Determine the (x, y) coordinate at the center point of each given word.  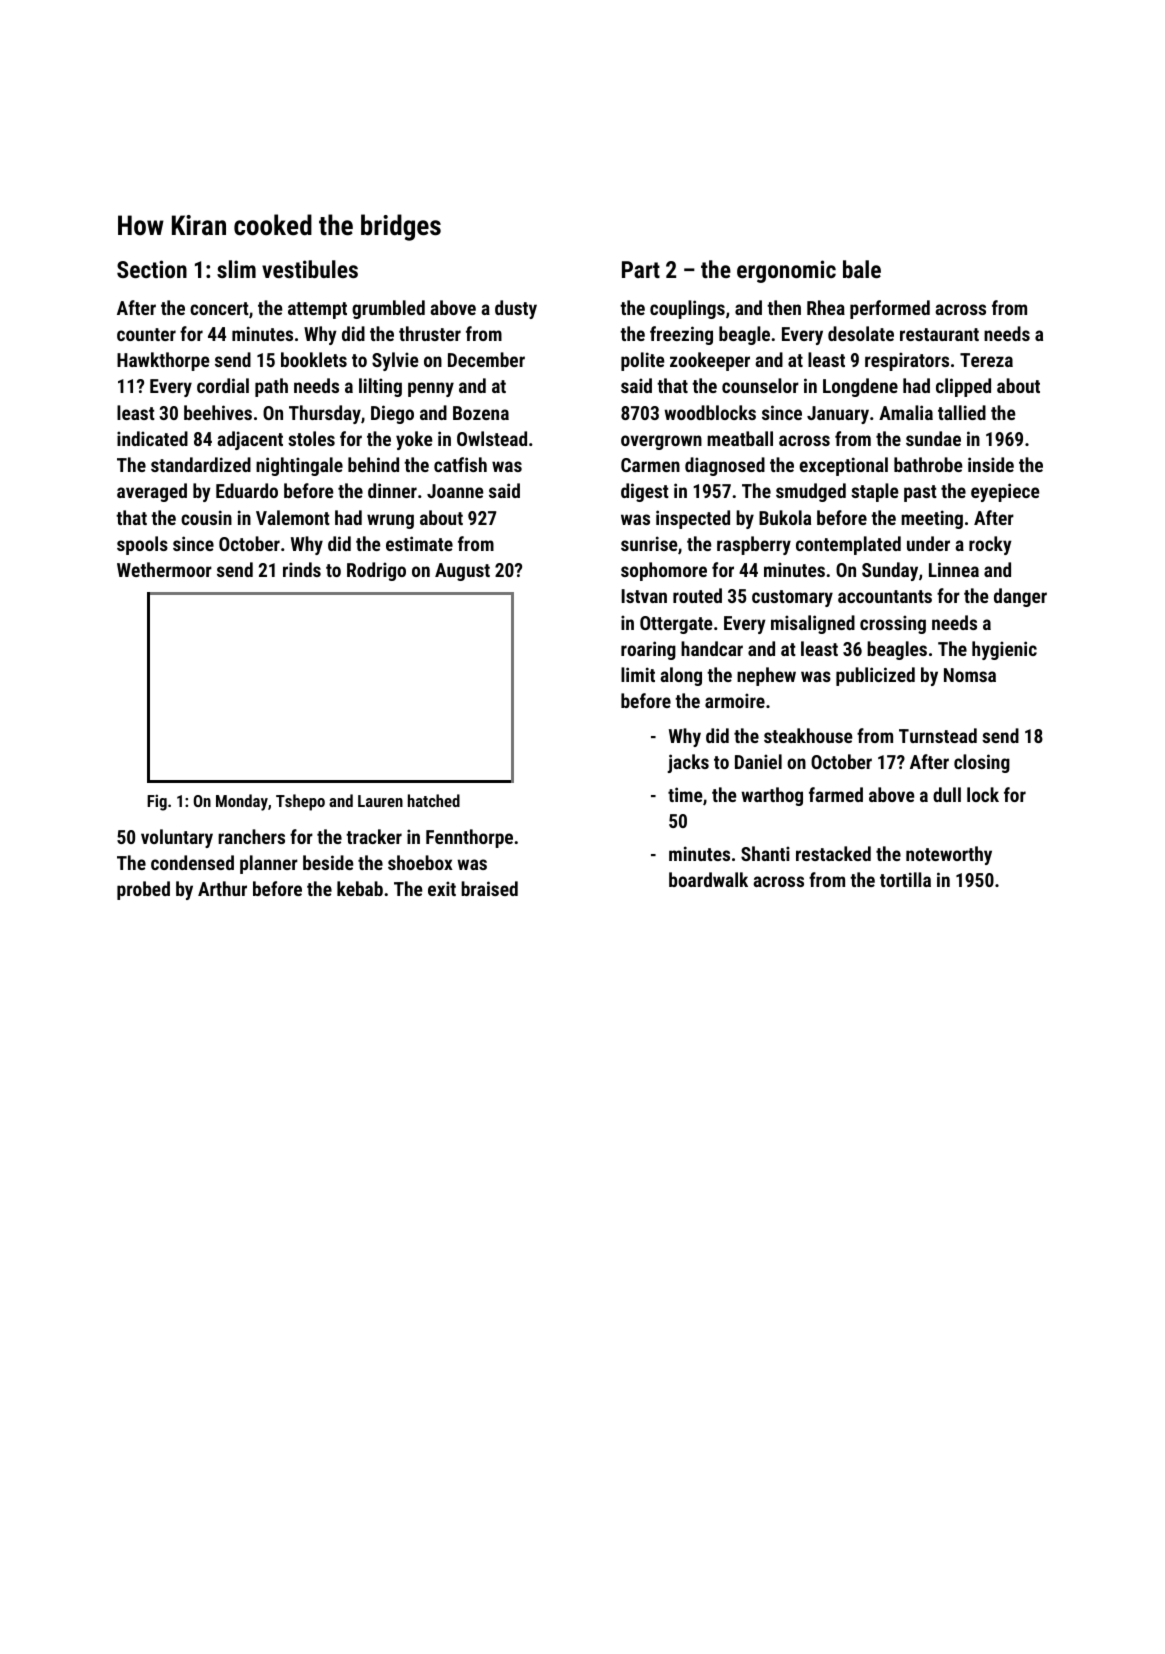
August (462, 572)
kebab (360, 888)
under (928, 543)
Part (641, 269)
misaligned (813, 624)
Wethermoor (164, 569)
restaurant (939, 334)
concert (219, 308)
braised (489, 888)
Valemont (293, 517)
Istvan (644, 596)
